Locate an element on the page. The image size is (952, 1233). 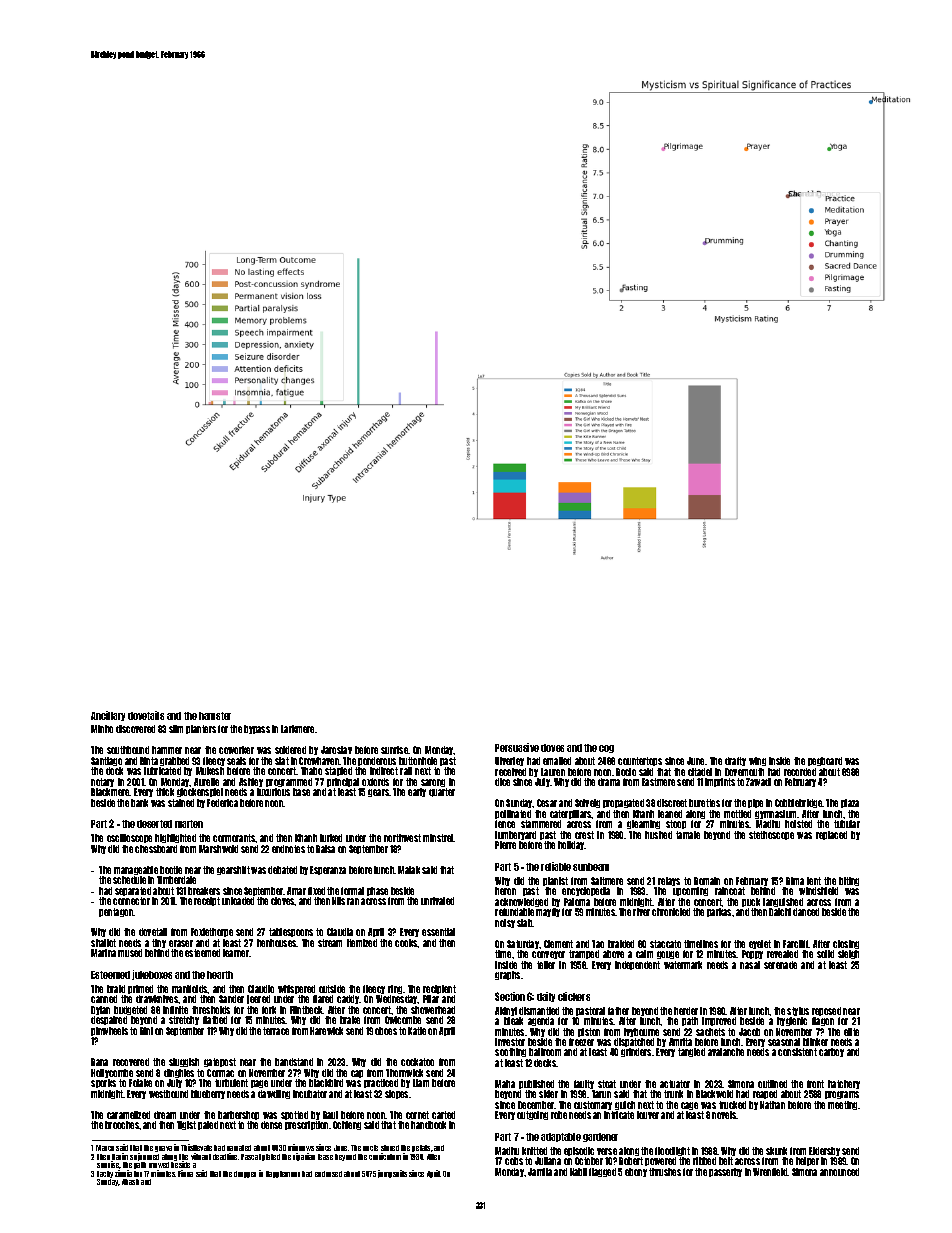
dice is located at coordinates (502, 782).
